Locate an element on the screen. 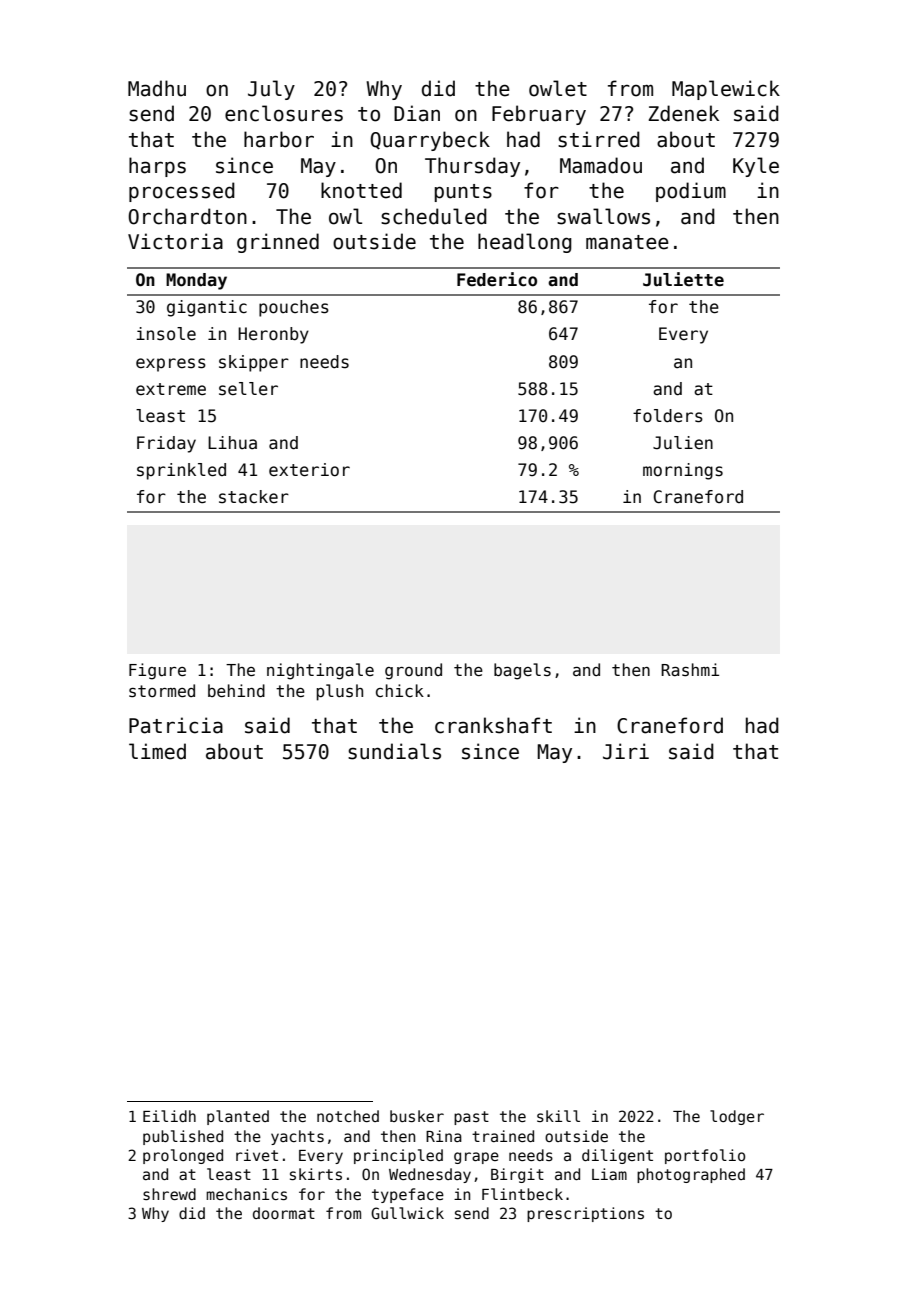 The height and width of the screenshot is (1316, 908). Rashmi is located at coordinates (690, 670).
